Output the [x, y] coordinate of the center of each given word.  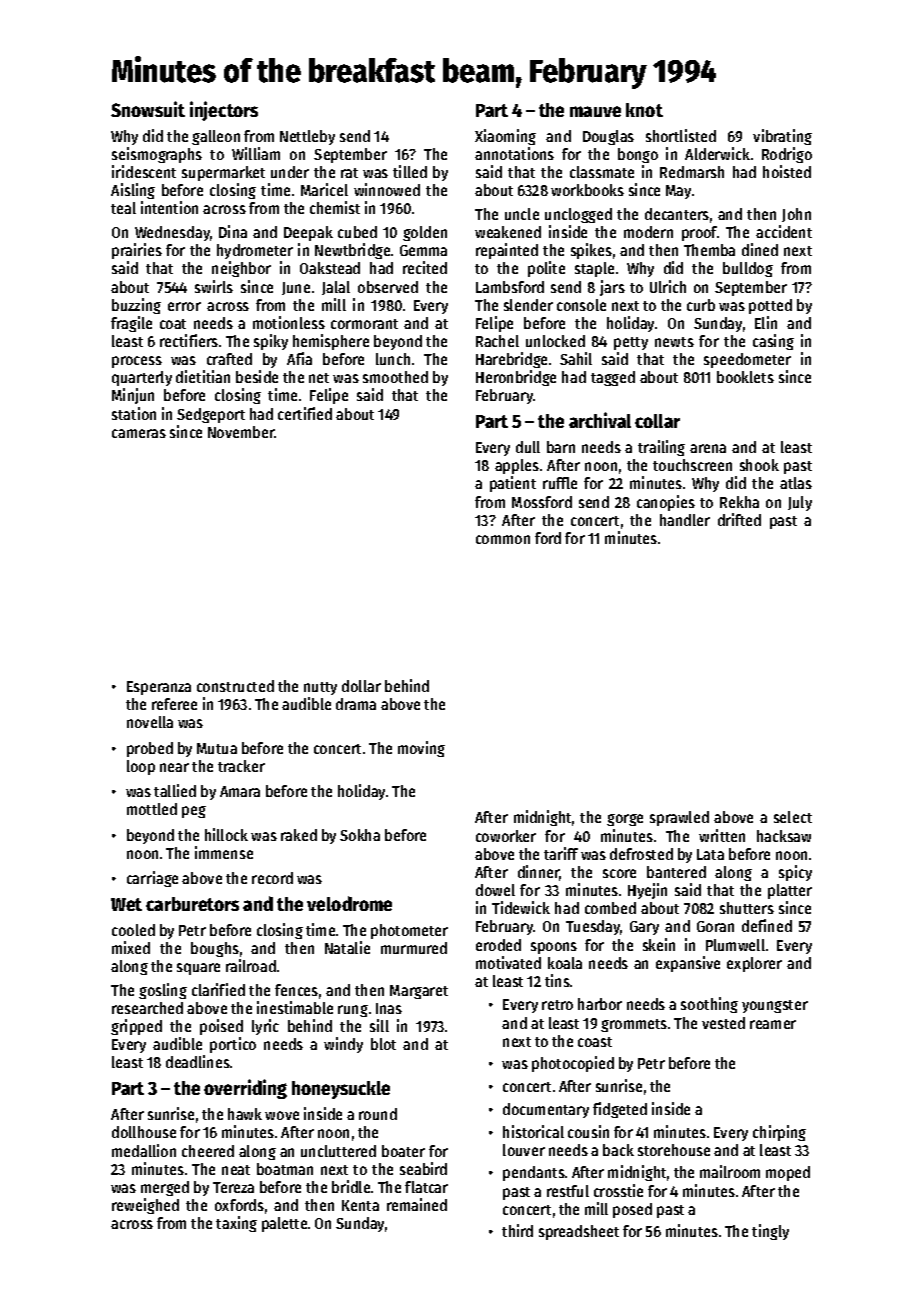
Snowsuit [148, 109]
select [793, 817]
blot [383, 1044]
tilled [410, 171]
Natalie [347, 947]
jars [612, 288]
